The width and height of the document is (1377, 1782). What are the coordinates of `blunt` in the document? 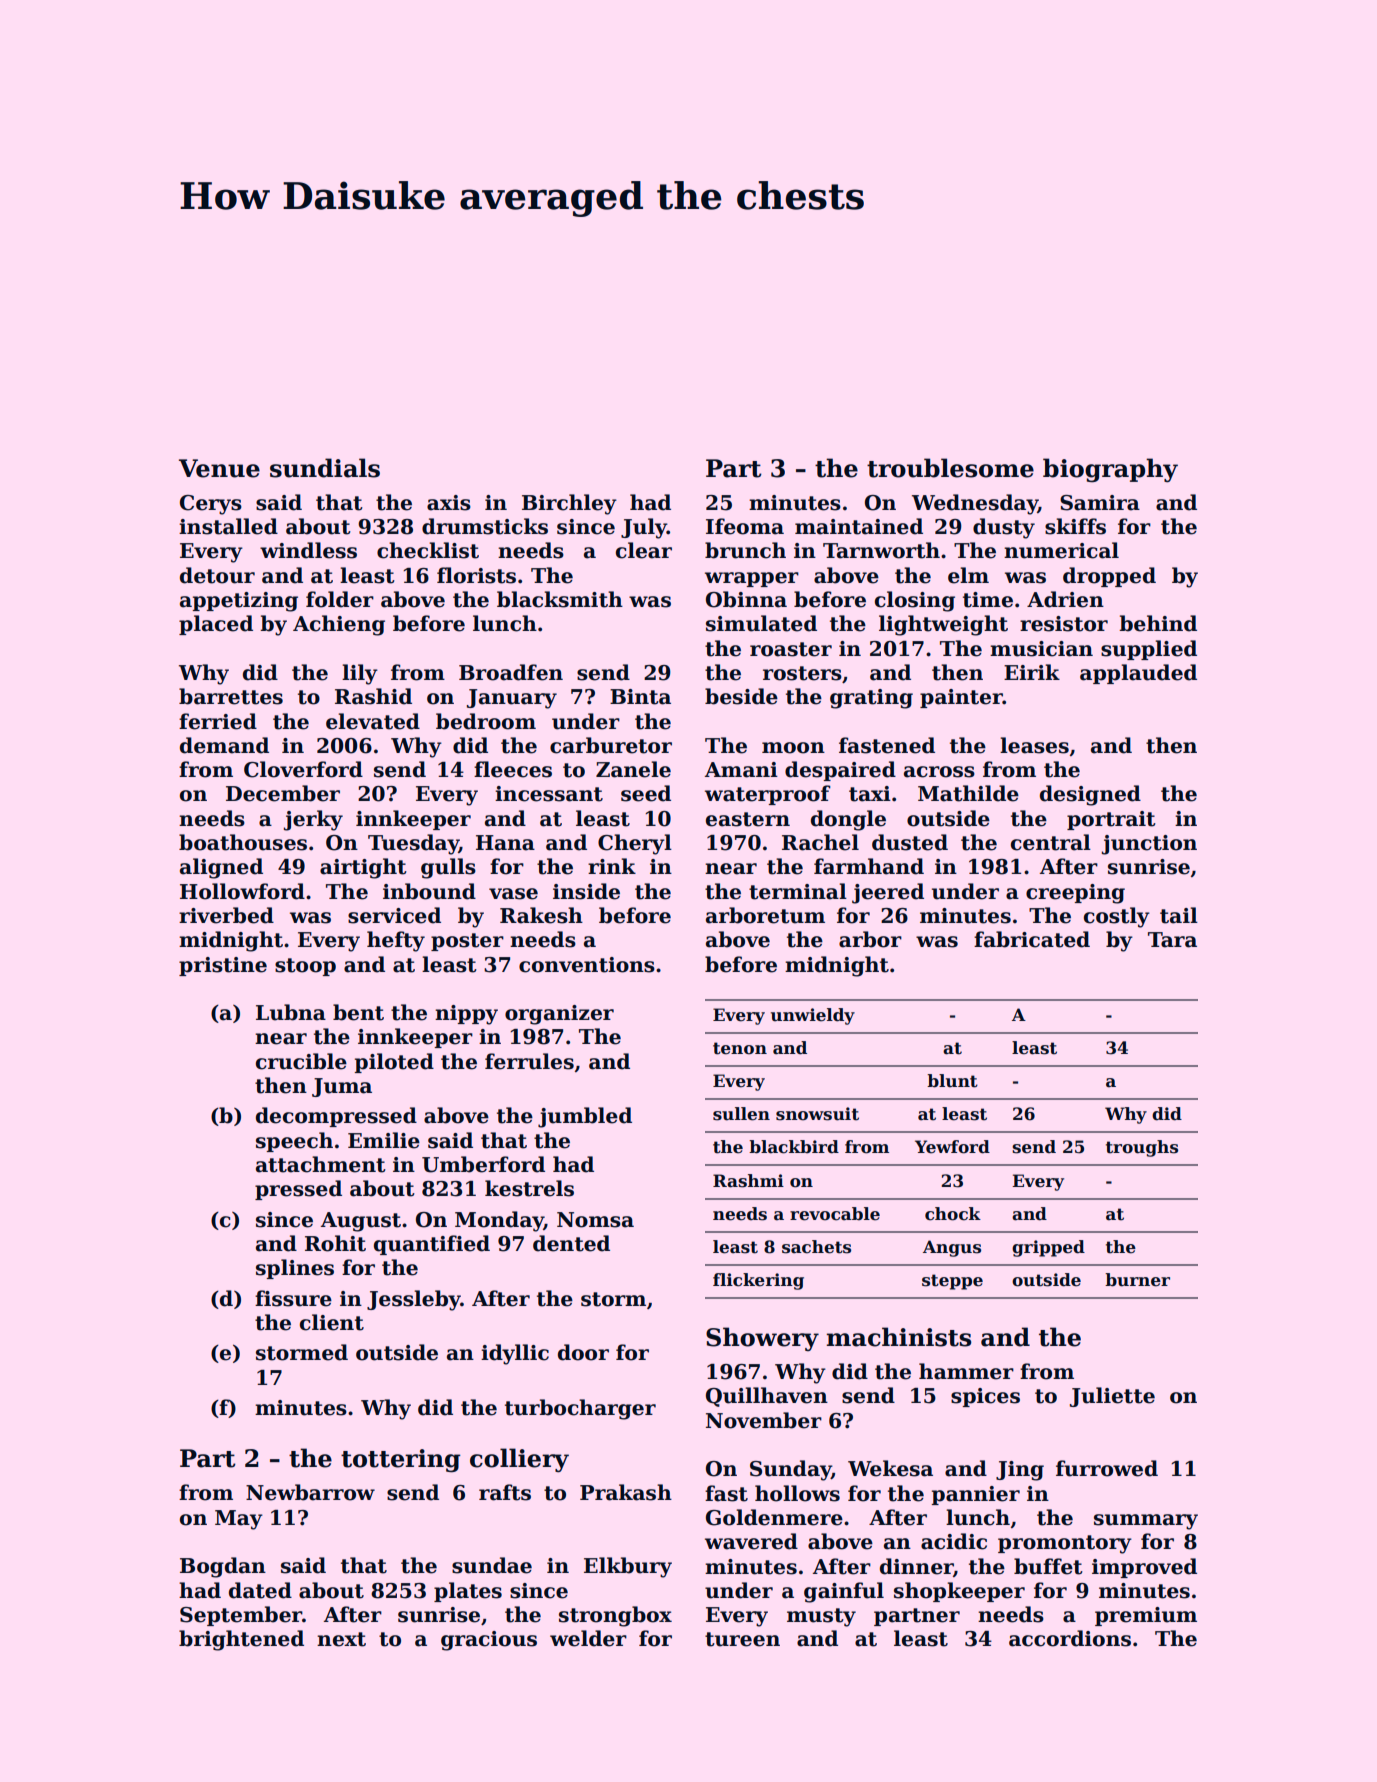 It's located at (952, 1081).
